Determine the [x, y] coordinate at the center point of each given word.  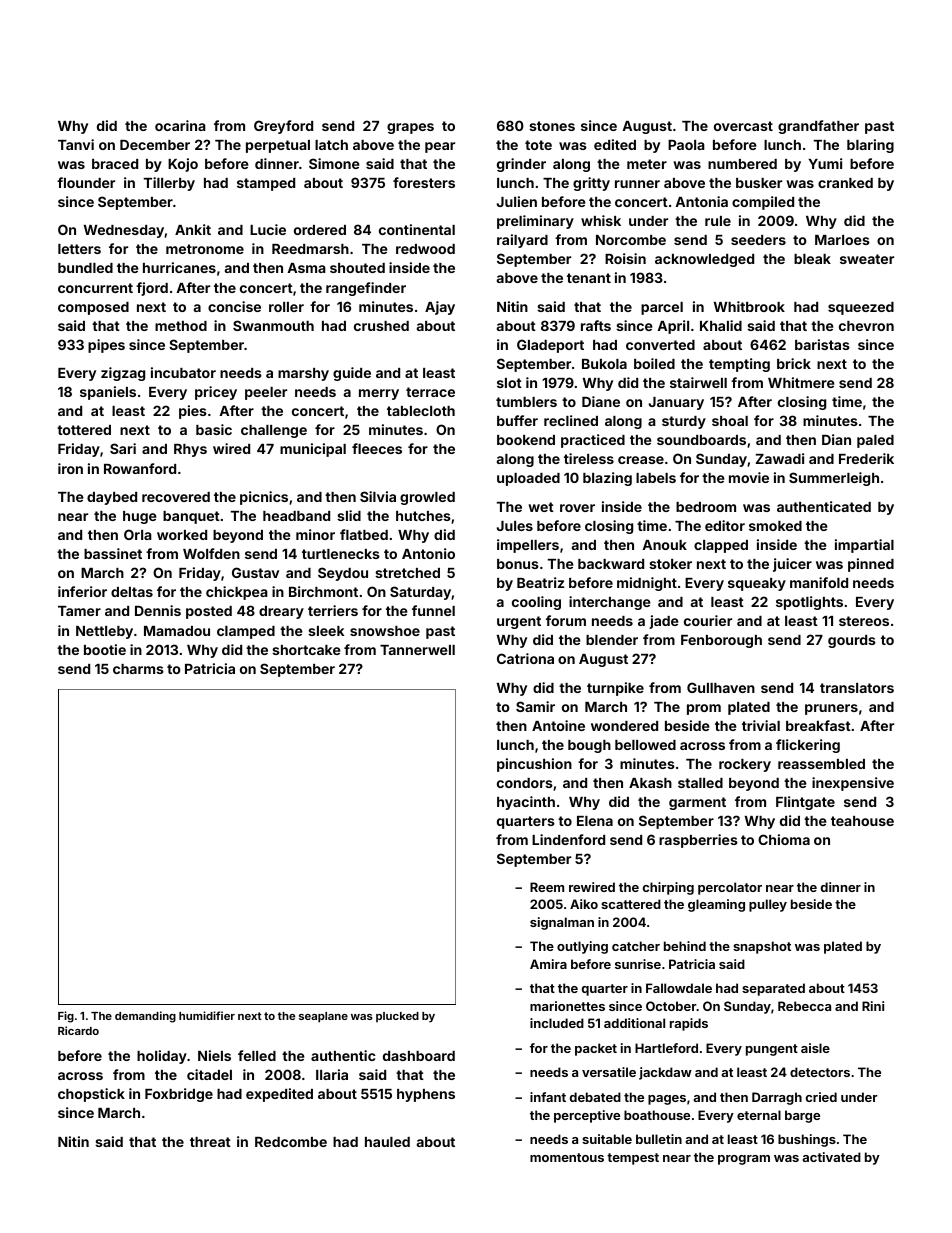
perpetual [278, 146]
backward [611, 564]
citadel [209, 1074]
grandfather [818, 127]
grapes [410, 128]
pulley [768, 905]
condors [525, 783]
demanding [145, 1017]
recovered [176, 497]
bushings [807, 1140]
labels [656, 478]
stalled [700, 783]
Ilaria [332, 1074]
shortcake [306, 650]
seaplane [323, 1017]
